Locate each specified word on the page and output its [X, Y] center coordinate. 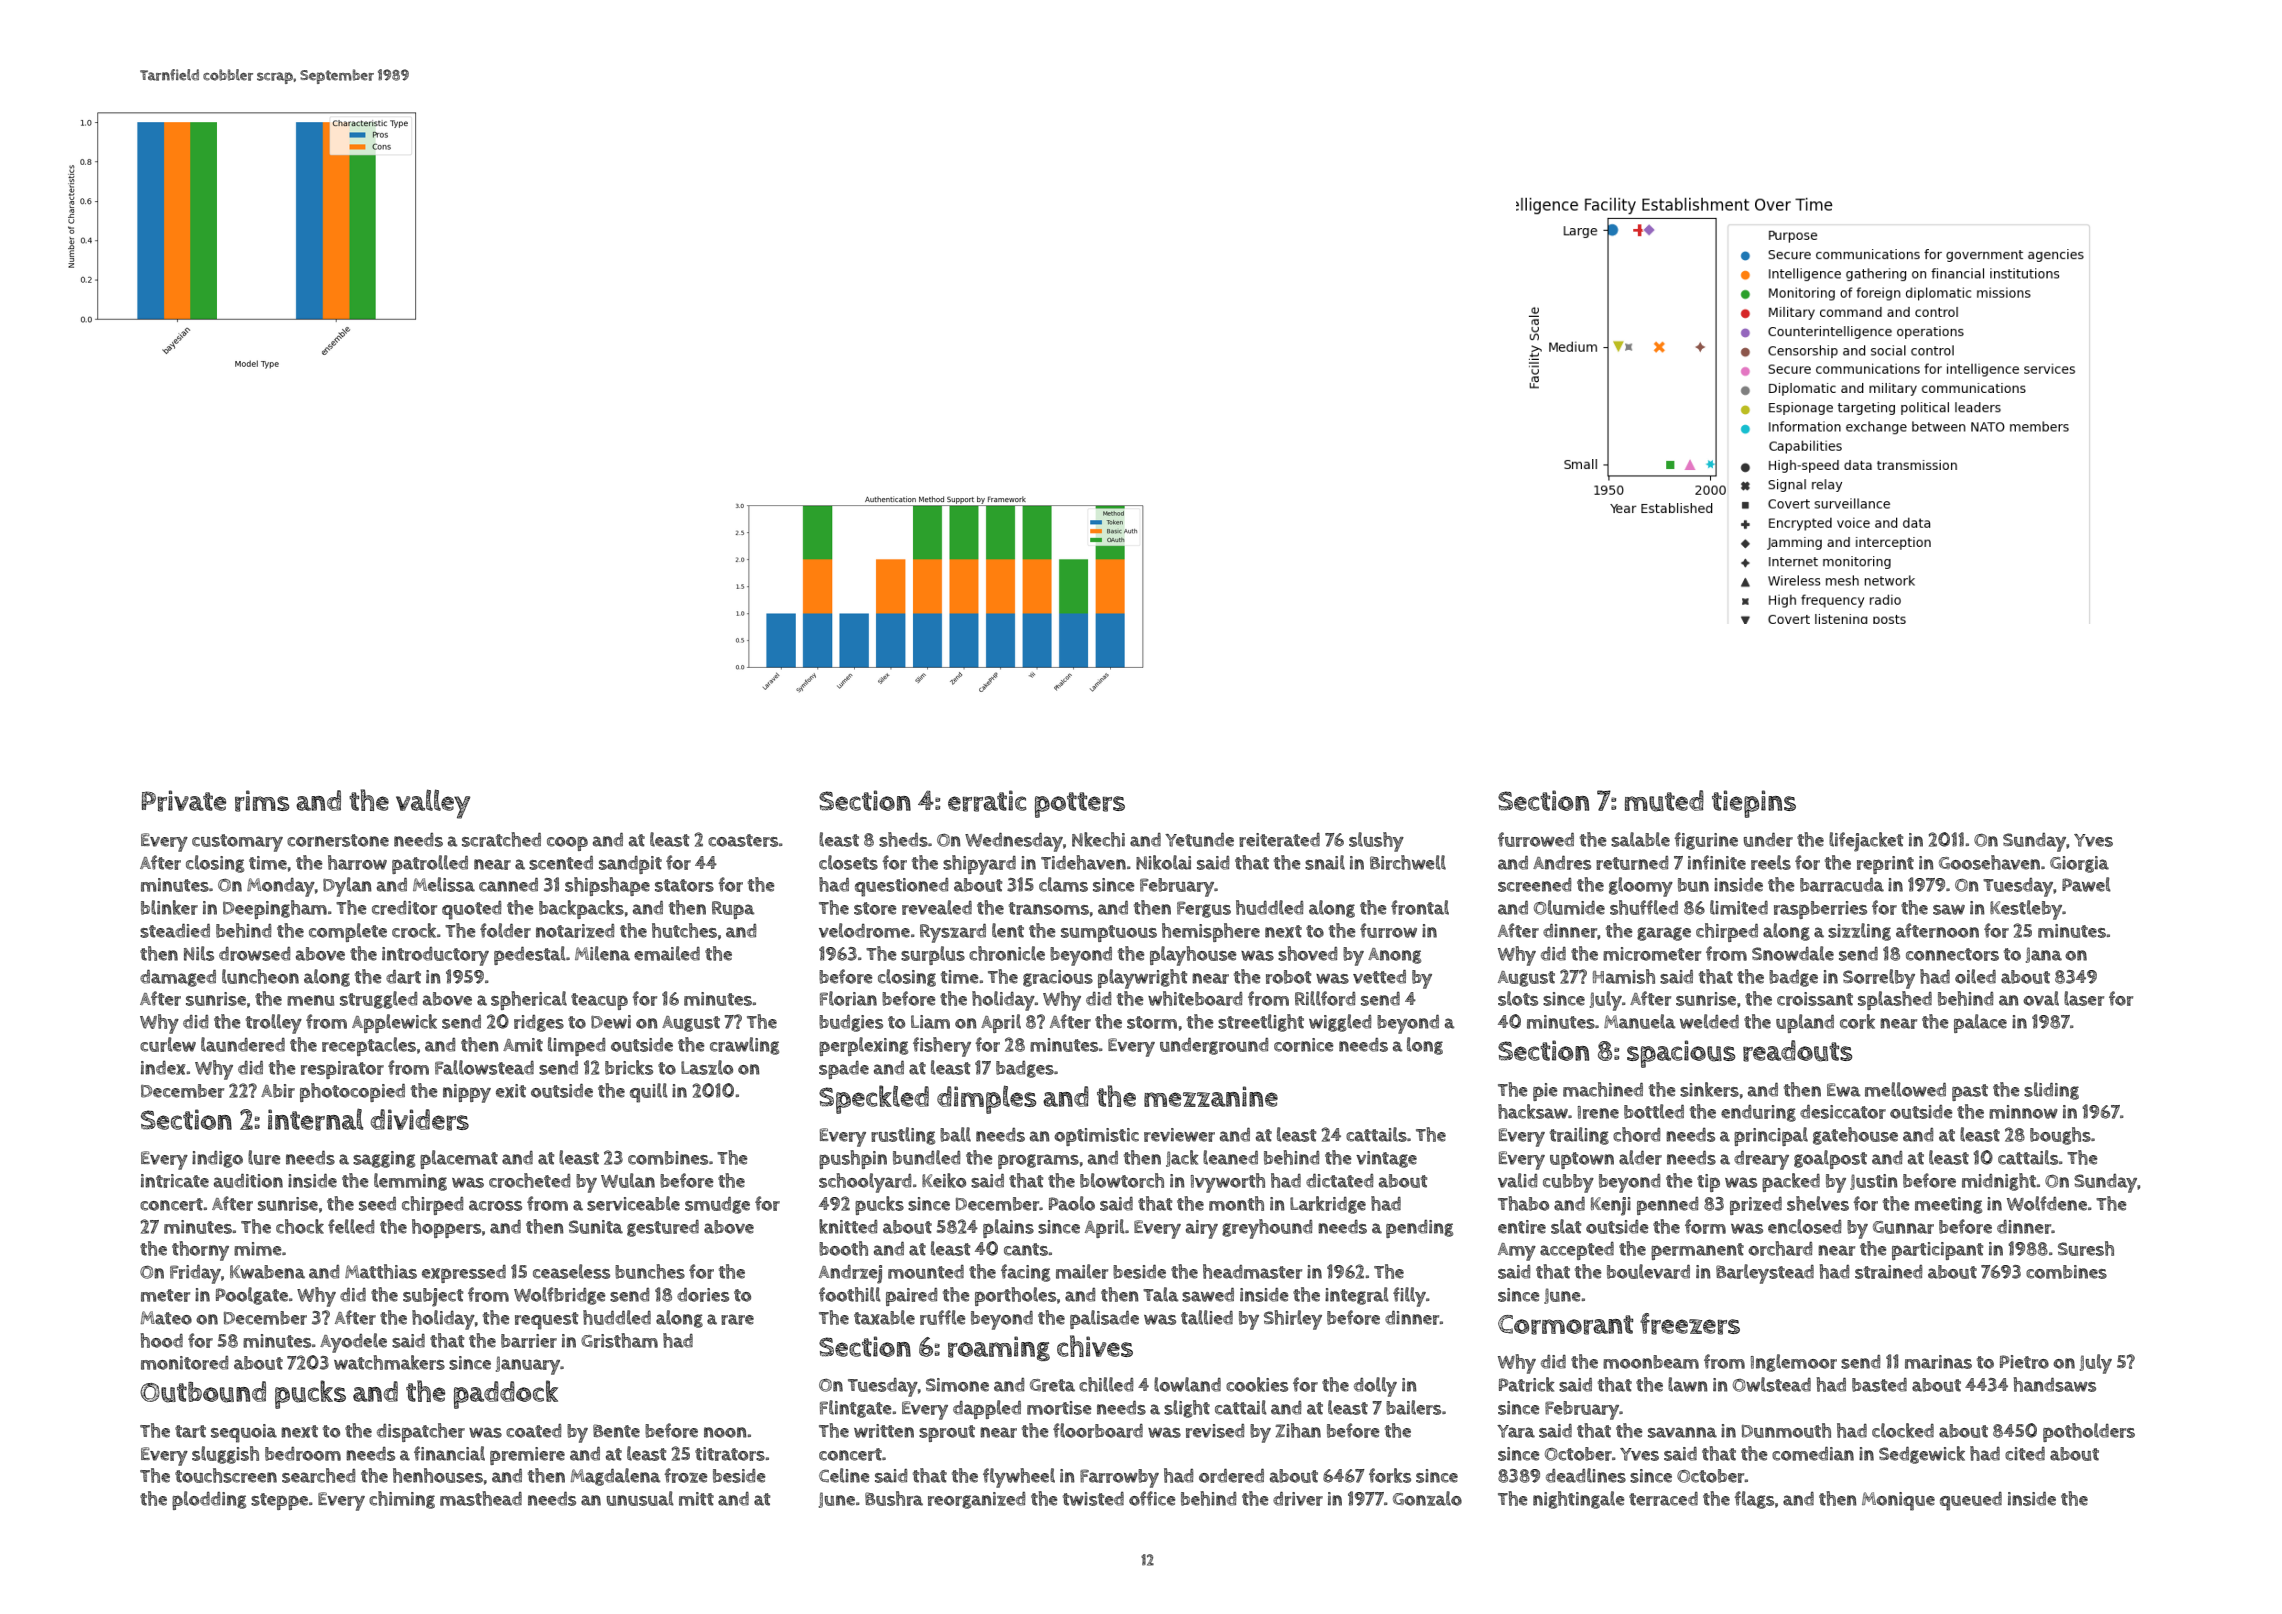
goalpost [1830, 1159]
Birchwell [1408, 862]
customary [237, 843]
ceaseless [571, 1271]
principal [1771, 1136]
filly [1409, 1297]
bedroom [303, 1454]
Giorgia [2079, 864]
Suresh [2086, 1248]
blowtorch [1122, 1180]
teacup [599, 1001]
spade [844, 1070]
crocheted [529, 1180]
